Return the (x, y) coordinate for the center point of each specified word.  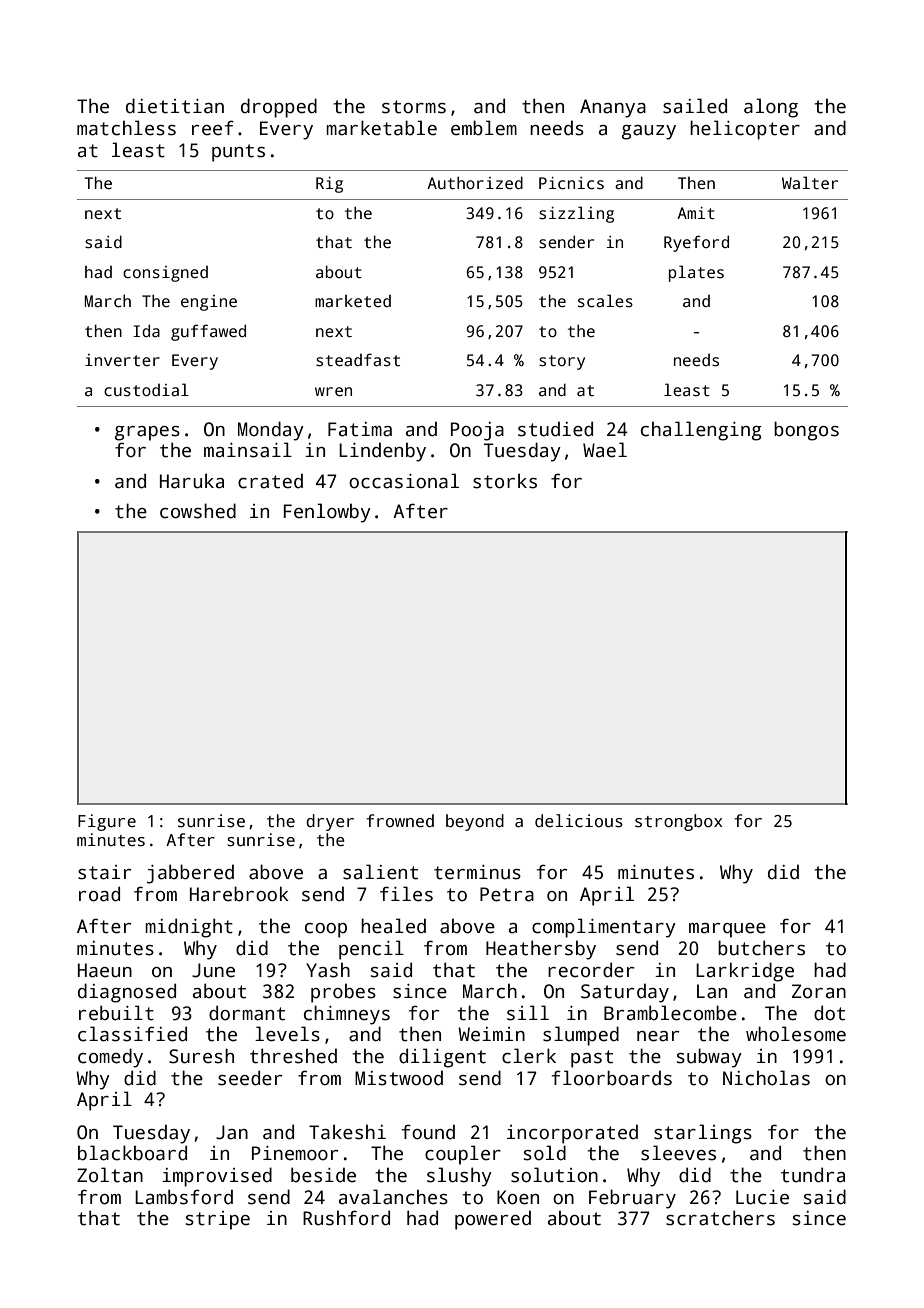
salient (380, 872)
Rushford (346, 1218)
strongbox (678, 822)
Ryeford (696, 243)
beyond (475, 822)
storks (505, 481)
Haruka (192, 481)
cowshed (198, 511)
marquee (727, 930)
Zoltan (110, 1175)
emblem (484, 128)
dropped (279, 108)
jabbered (190, 874)
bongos (806, 431)
